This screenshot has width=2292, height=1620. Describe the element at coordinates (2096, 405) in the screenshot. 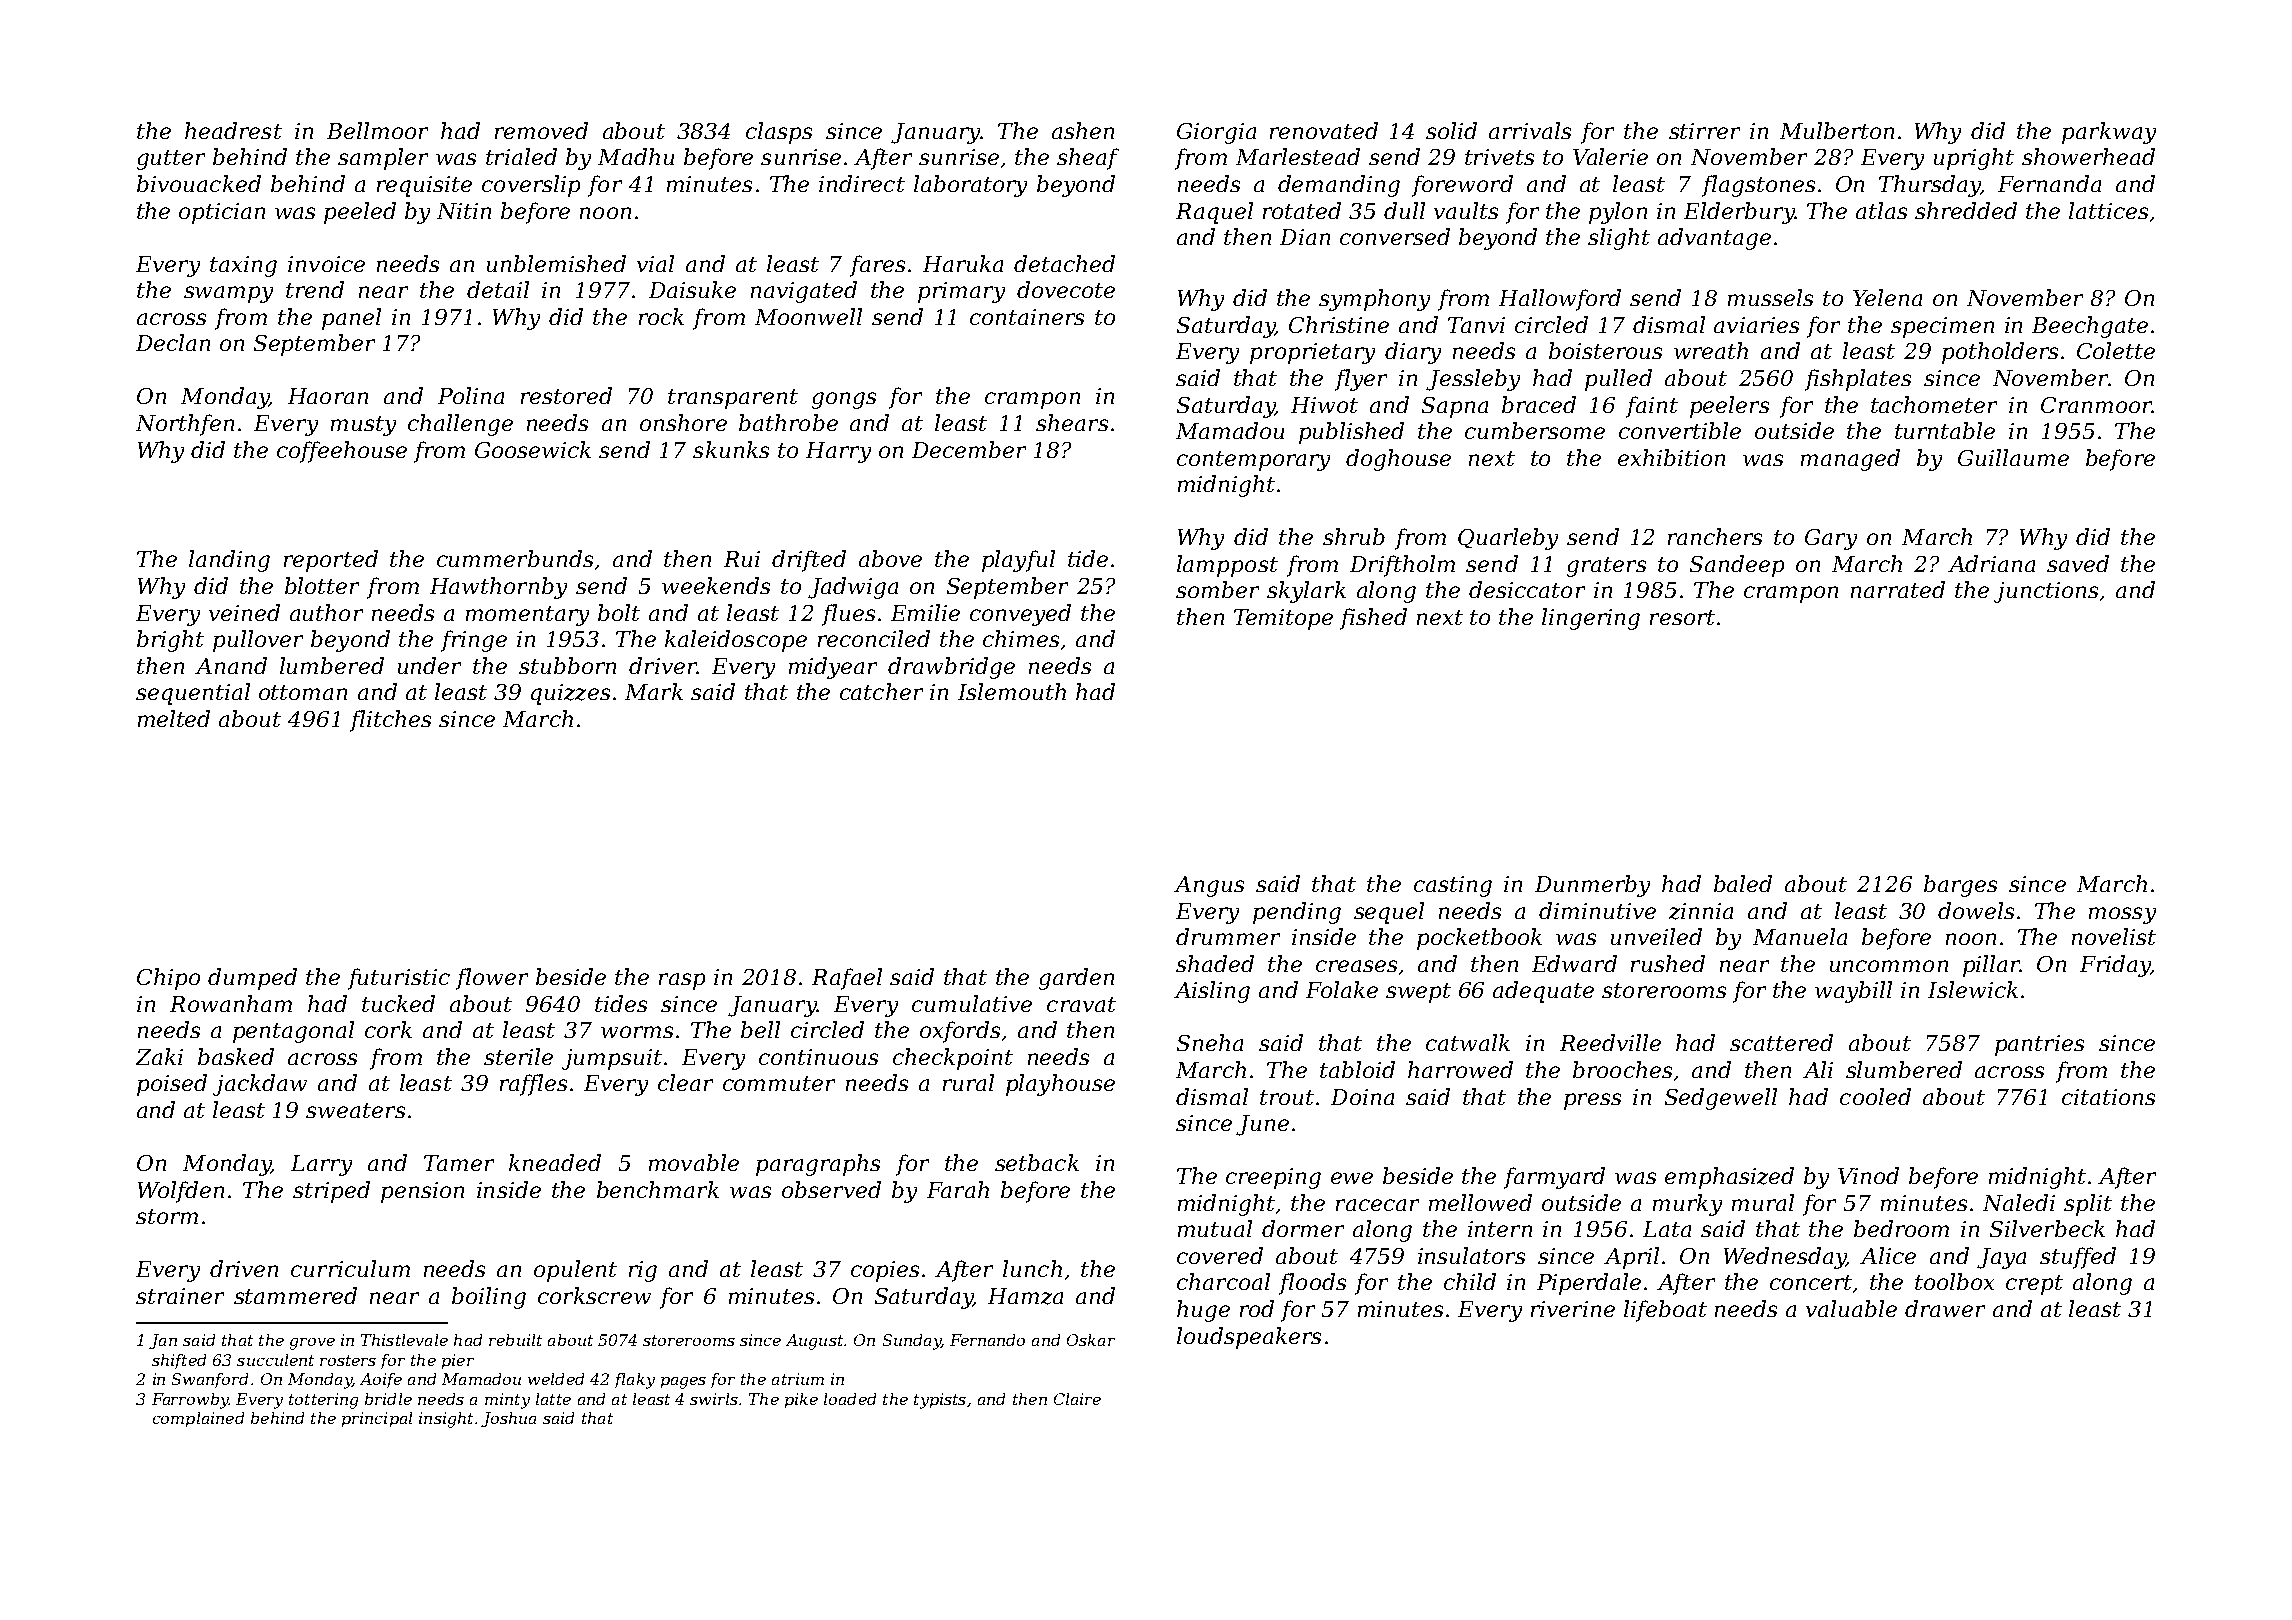

I see `Cranmoor` at that location.
